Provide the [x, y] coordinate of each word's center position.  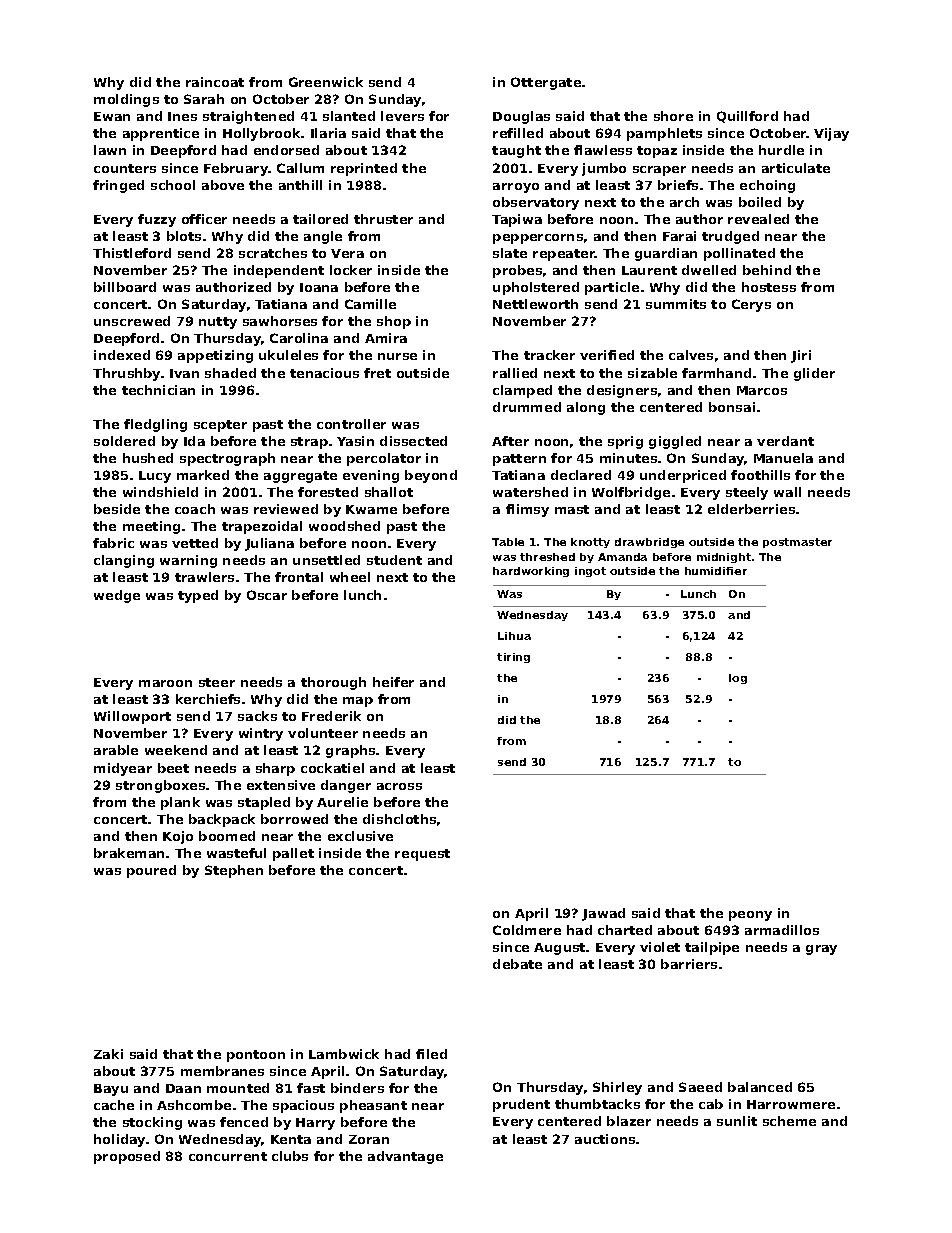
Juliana [269, 544]
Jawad [603, 914]
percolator [384, 459]
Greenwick [326, 82]
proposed [127, 1157]
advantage [405, 1157]
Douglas [521, 117]
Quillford [747, 117]
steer [217, 682]
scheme [789, 1121]
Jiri [801, 356]
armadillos [782, 930]
